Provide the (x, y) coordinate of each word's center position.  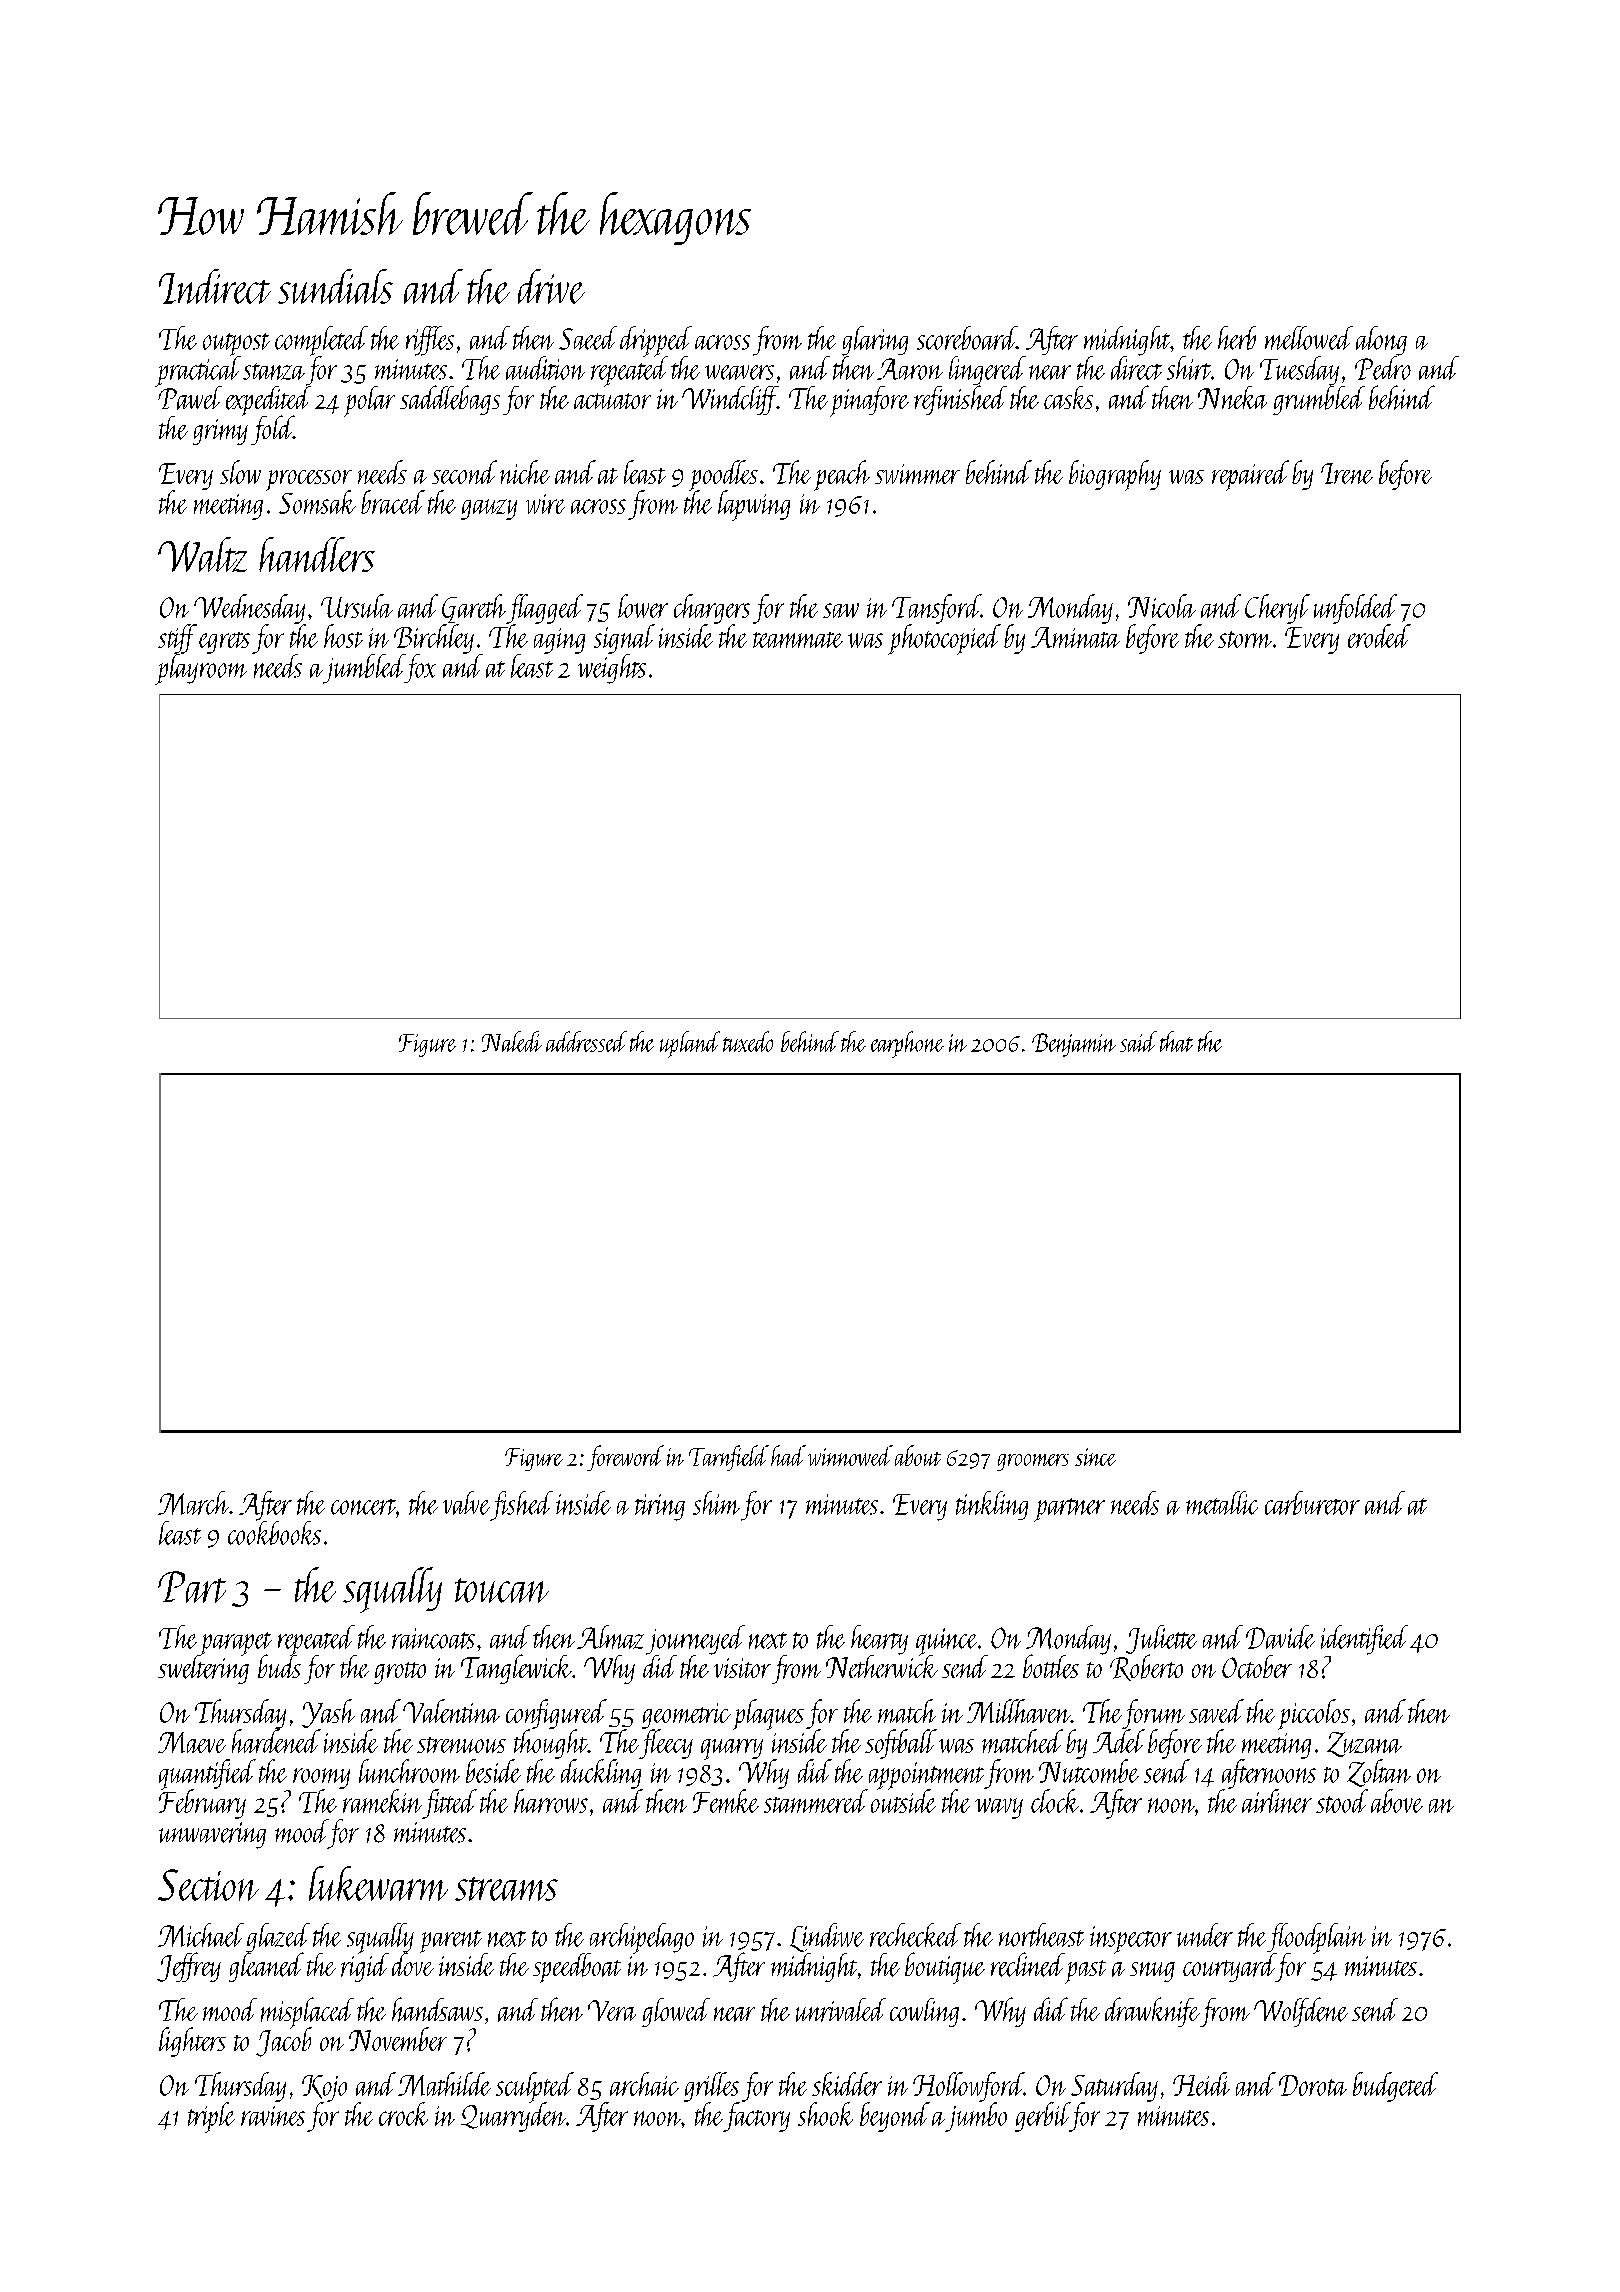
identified (1364, 1640)
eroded (1379, 636)
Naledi (512, 1041)
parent (451, 1941)
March (193, 1503)
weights (612, 669)
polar (369, 401)
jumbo (976, 2117)
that (1176, 1041)
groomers (1033, 1462)
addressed (586, 1041)
